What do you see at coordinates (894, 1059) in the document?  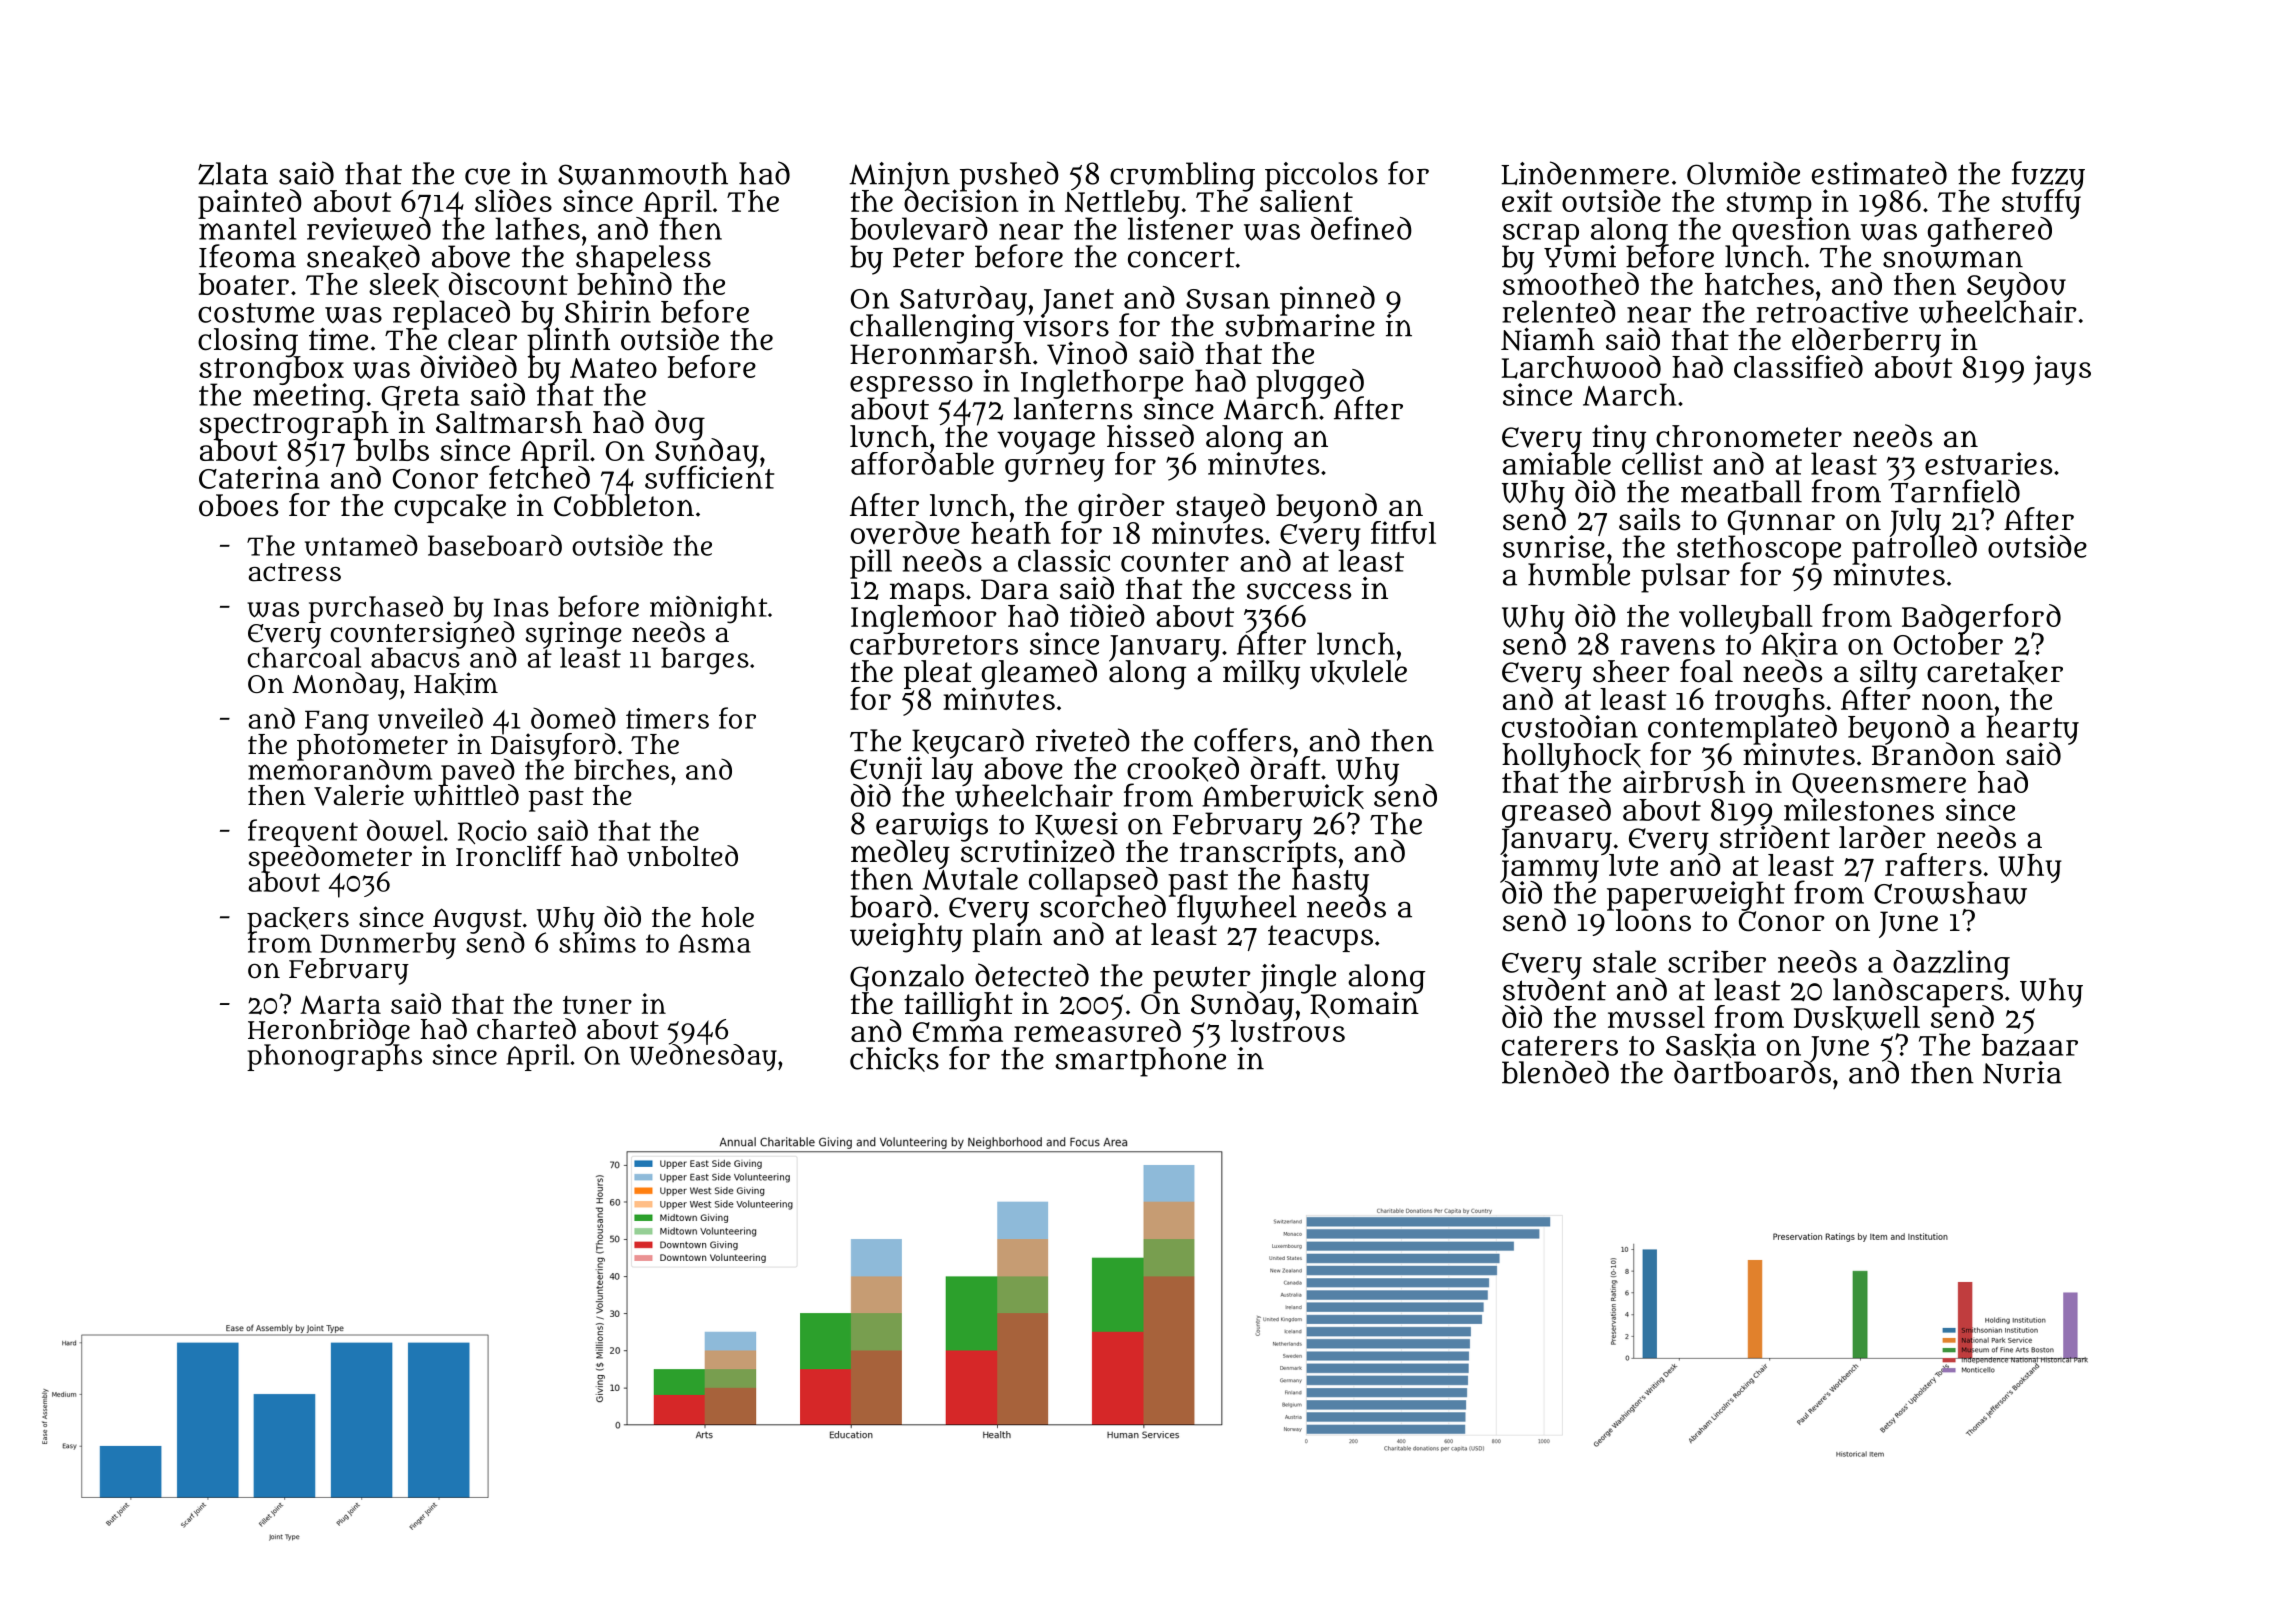 I see `chicks` at bounding box center [894, 1059].
